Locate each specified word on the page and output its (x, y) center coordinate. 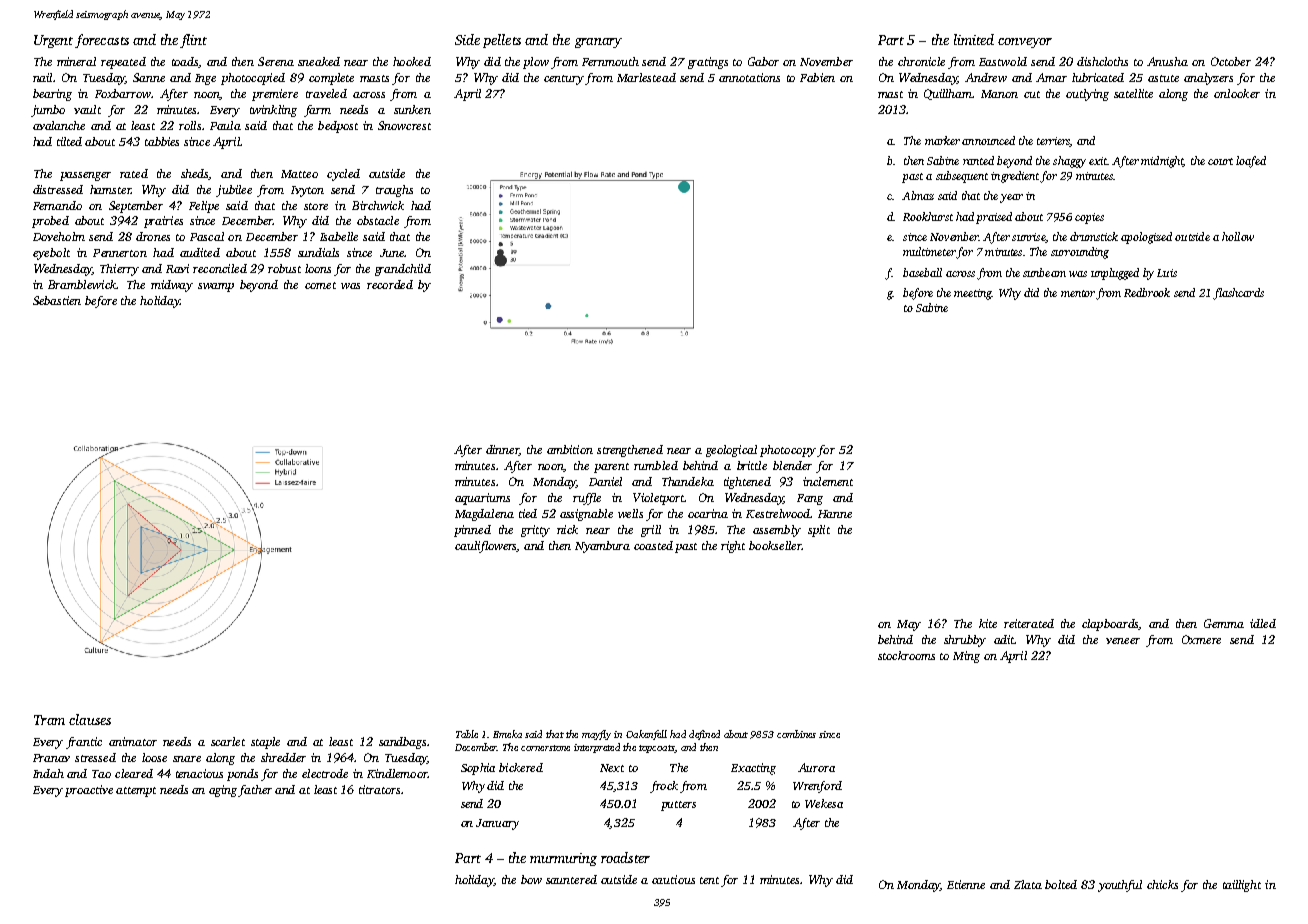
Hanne (835, 514)
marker (942, 140)
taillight (1242, 886)
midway (172, 286)
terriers (1053, 142)
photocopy (788, 451)
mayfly (596, 735)
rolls (190, 125)
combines (796, 734)
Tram (49, 720)
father (255, 791)
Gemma (1224, 623)
